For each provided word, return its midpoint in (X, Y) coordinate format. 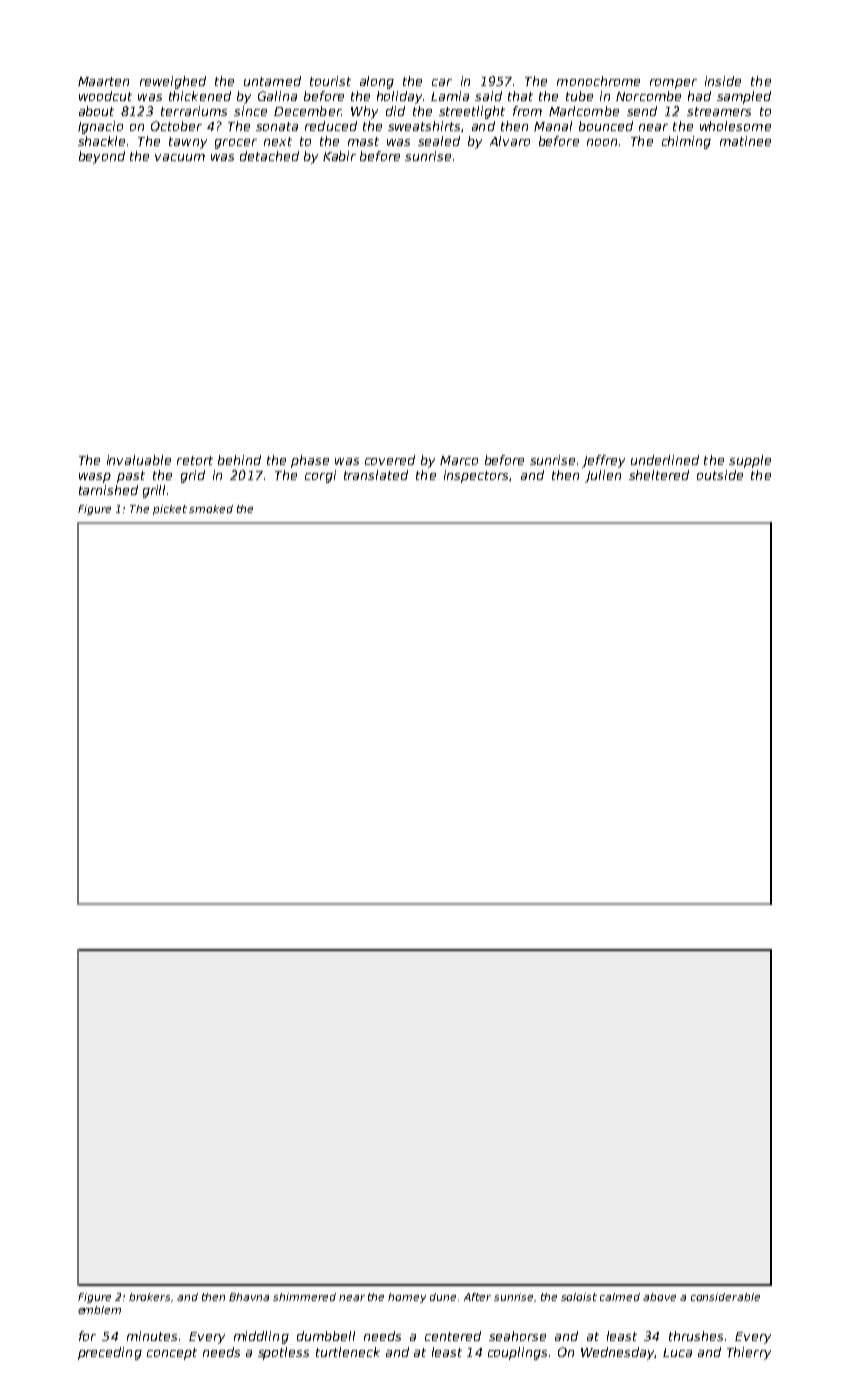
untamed (272, 81)
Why (364, 112)
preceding (110, 1353)
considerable (725, 1297)
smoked (211, 509)
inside (723, 81)
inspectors (476, 476)
